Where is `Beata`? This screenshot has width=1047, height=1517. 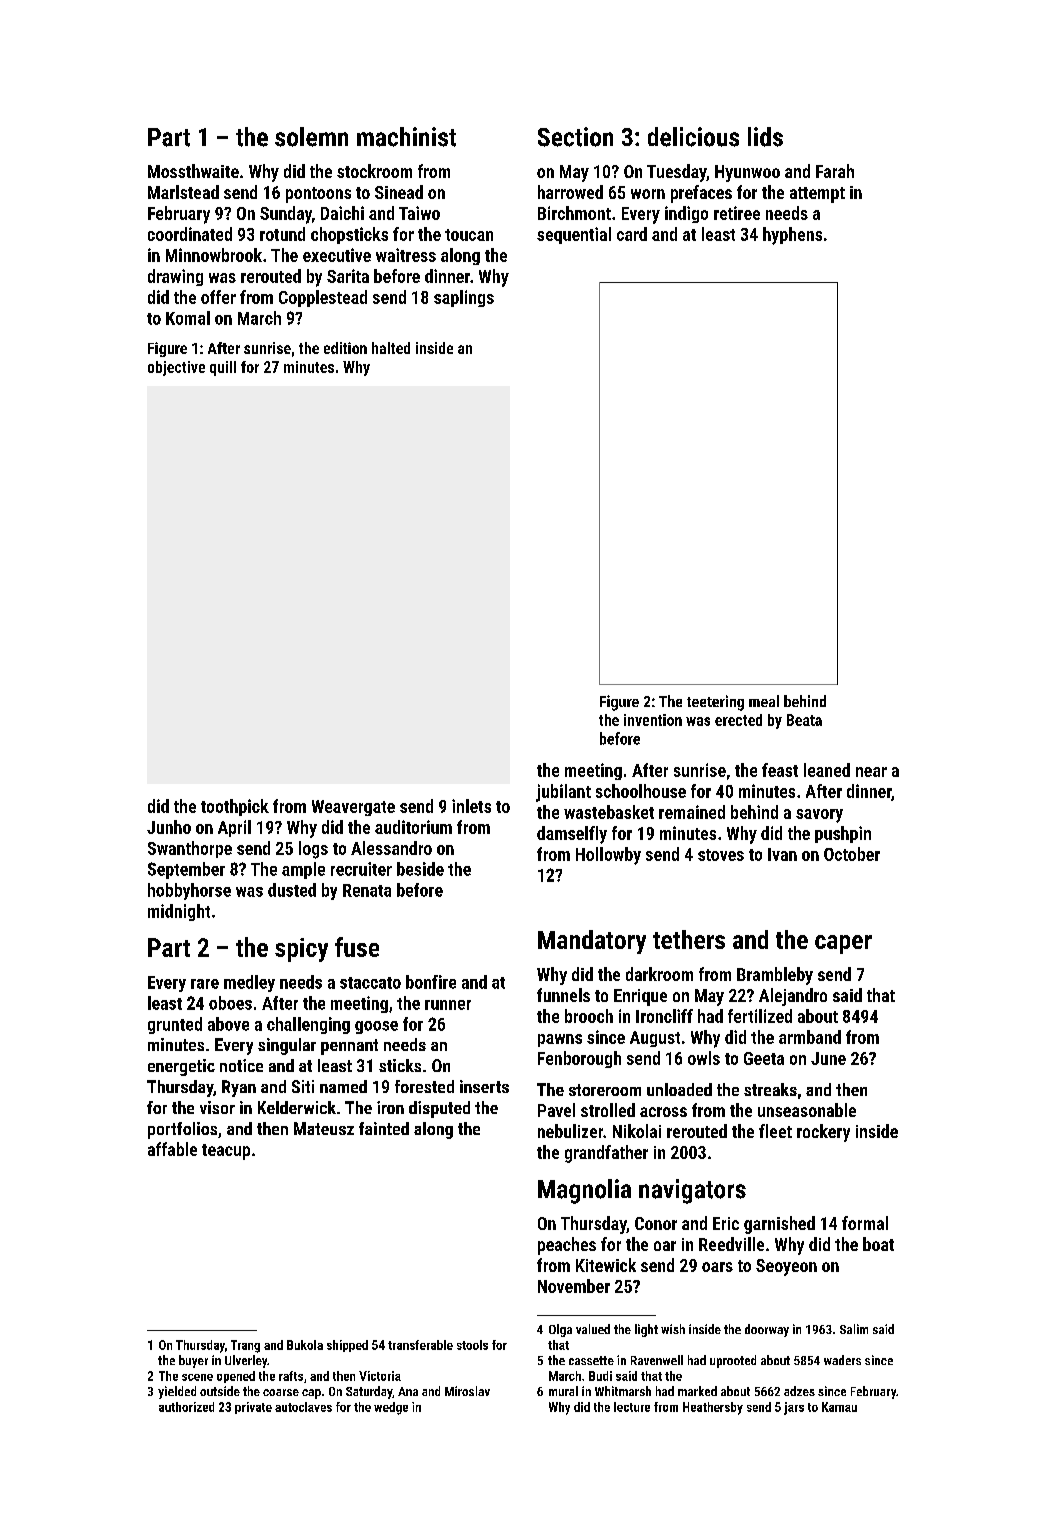 Beata is located at coordinates (804, 720).
